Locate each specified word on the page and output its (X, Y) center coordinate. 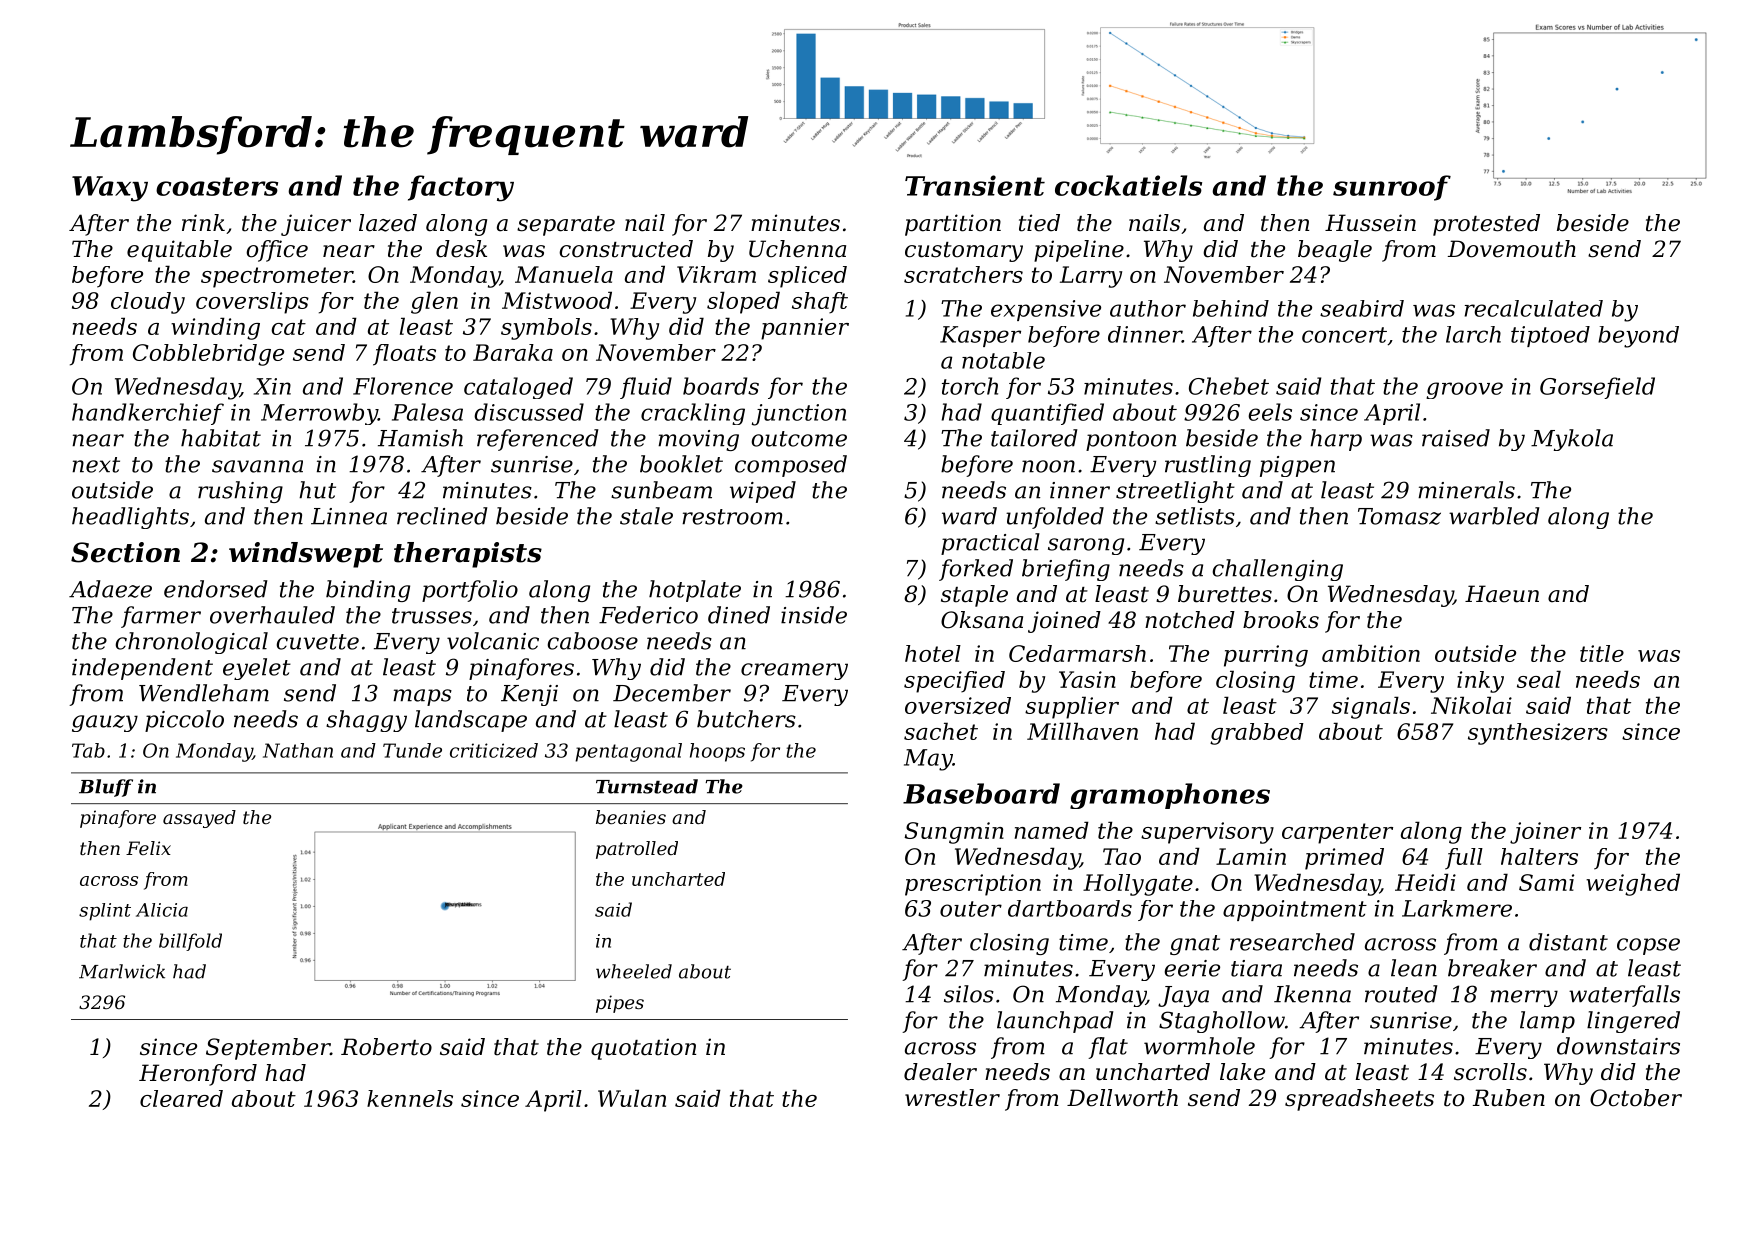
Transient (975, 185)
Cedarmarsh (1077, 653)
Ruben (1509, 1098)
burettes (1225, 594)
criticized (494, 750)
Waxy (110, 189)
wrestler (952, 1098)
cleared (181, 1098)
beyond (1638, 337)
